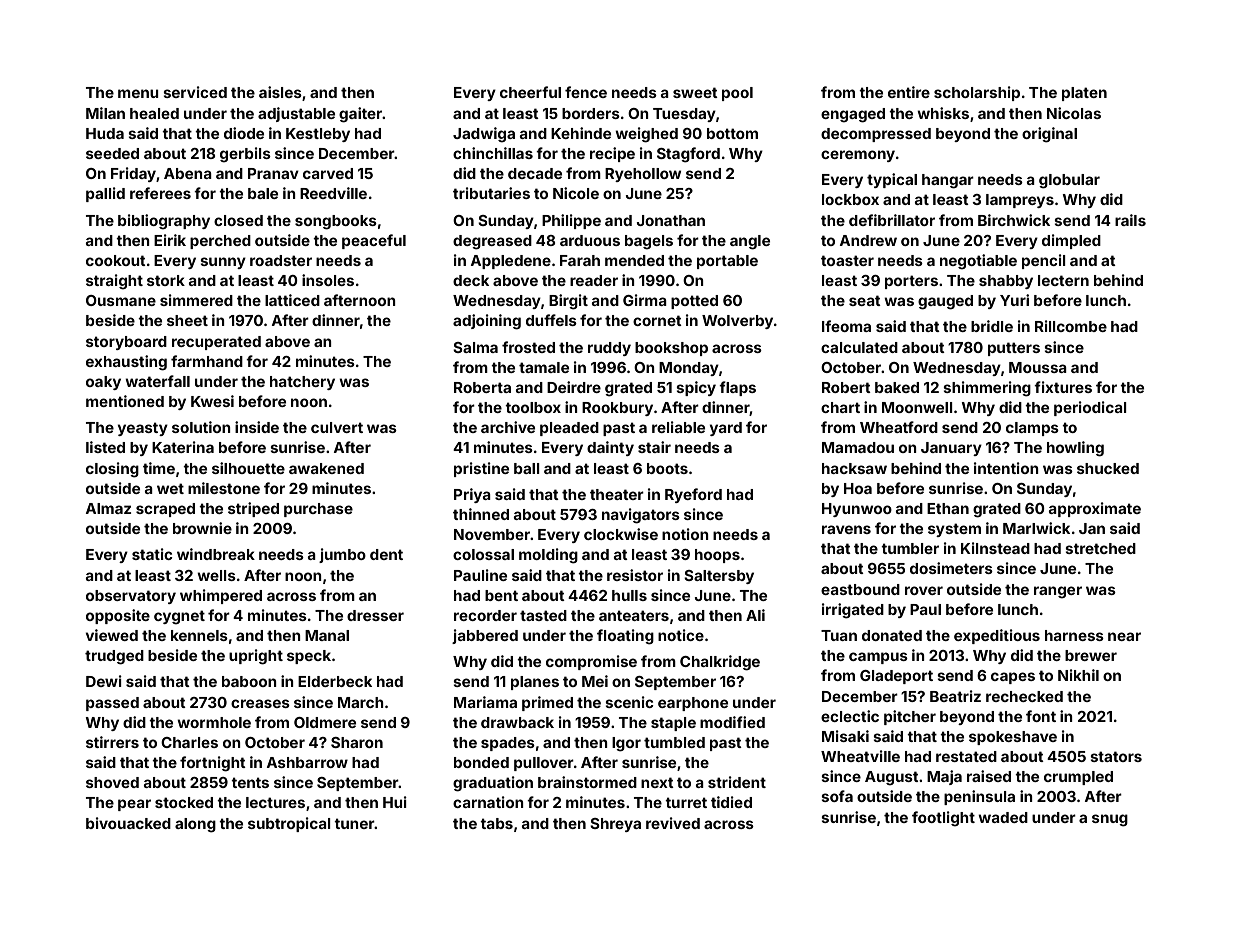 The height and width of the document is (952, 1233). Describe the element at coordinates (657, 782) in the document. I see `next` at that location.
